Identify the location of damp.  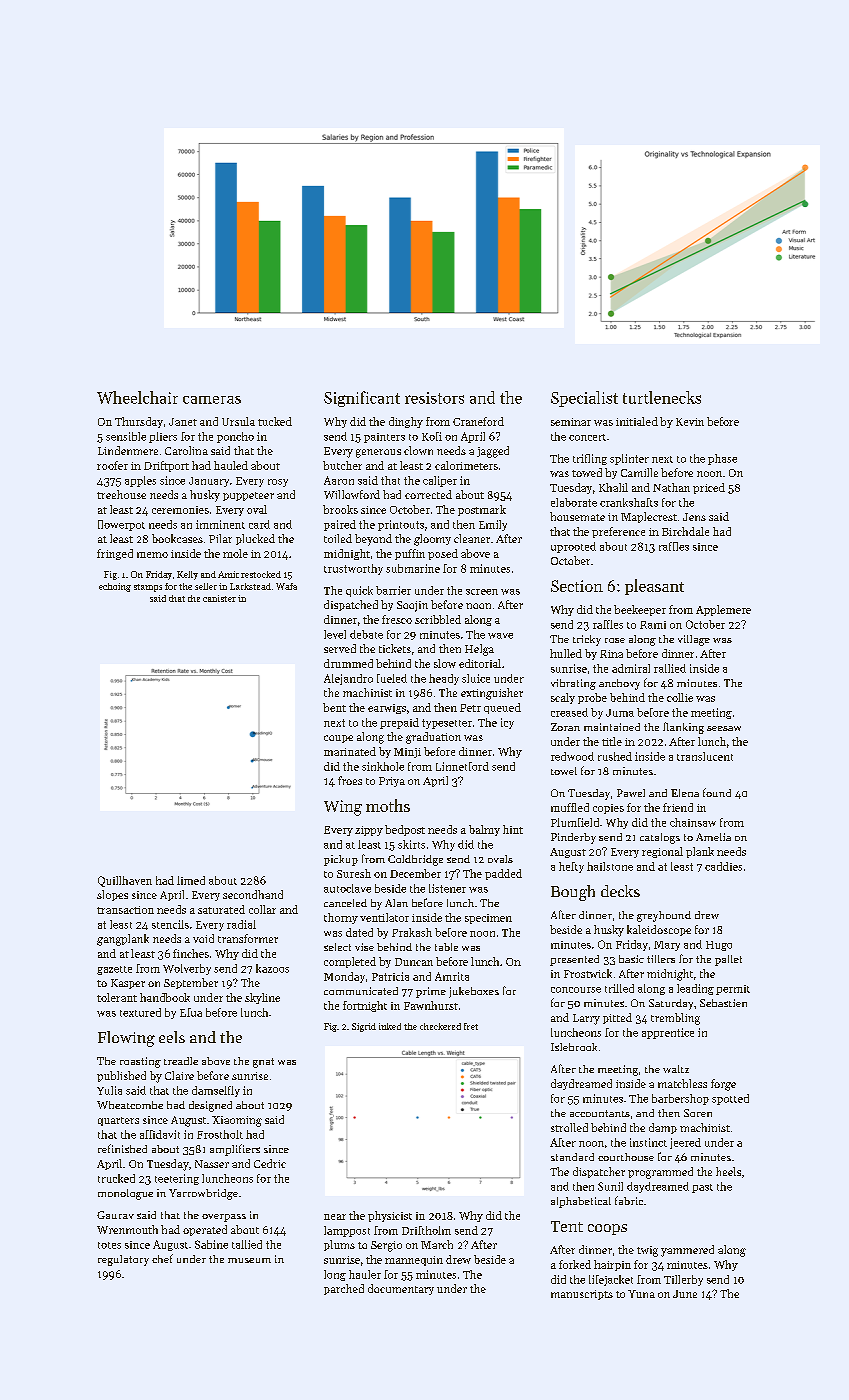
(663, 1128).
